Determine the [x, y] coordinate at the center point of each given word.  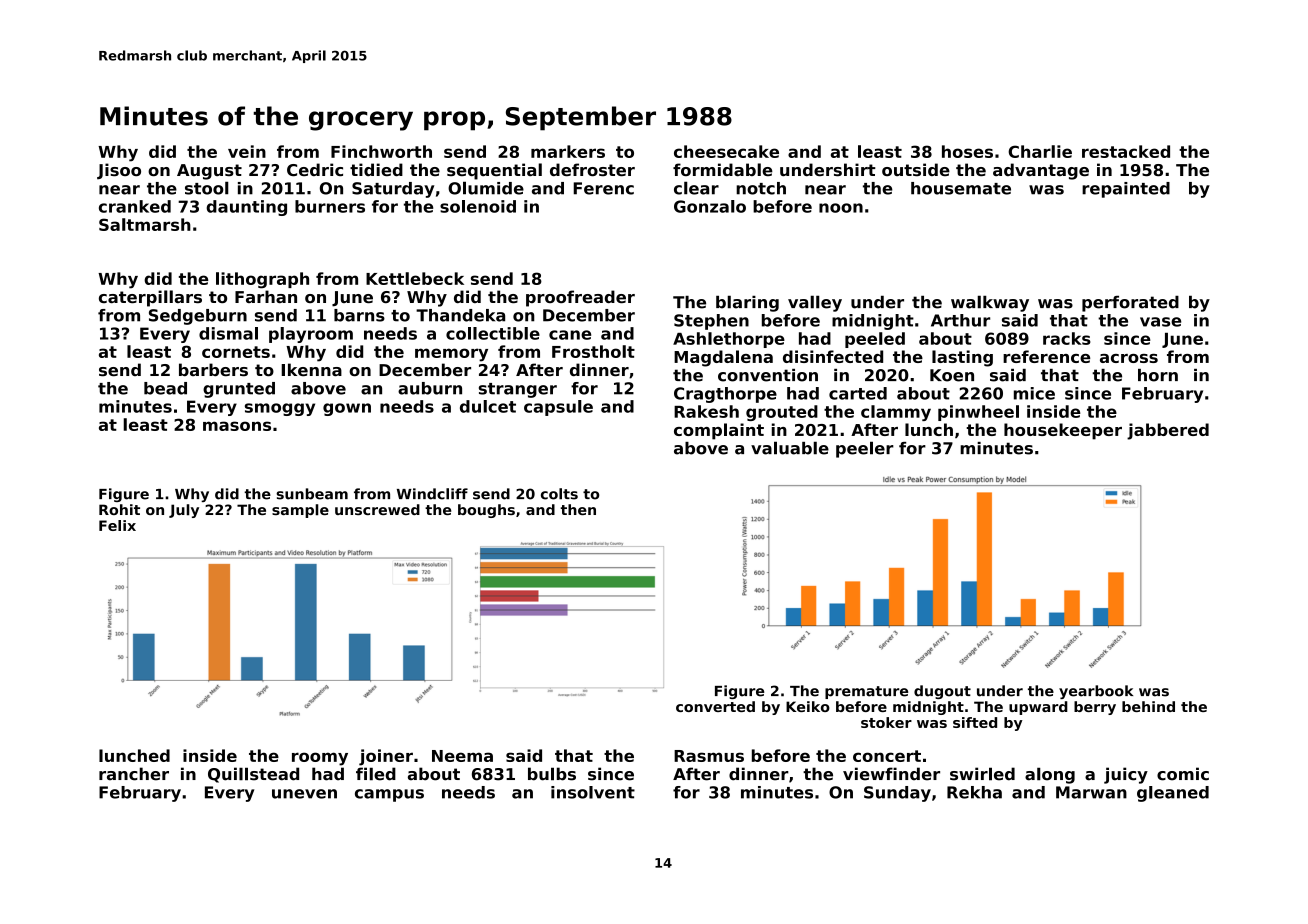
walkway [990, 303]
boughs [486, 511]
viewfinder [891, 774]
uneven [304, 794]
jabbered [1168, 431]
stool [207, 188]
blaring [747, 303]
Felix [117, 525]
